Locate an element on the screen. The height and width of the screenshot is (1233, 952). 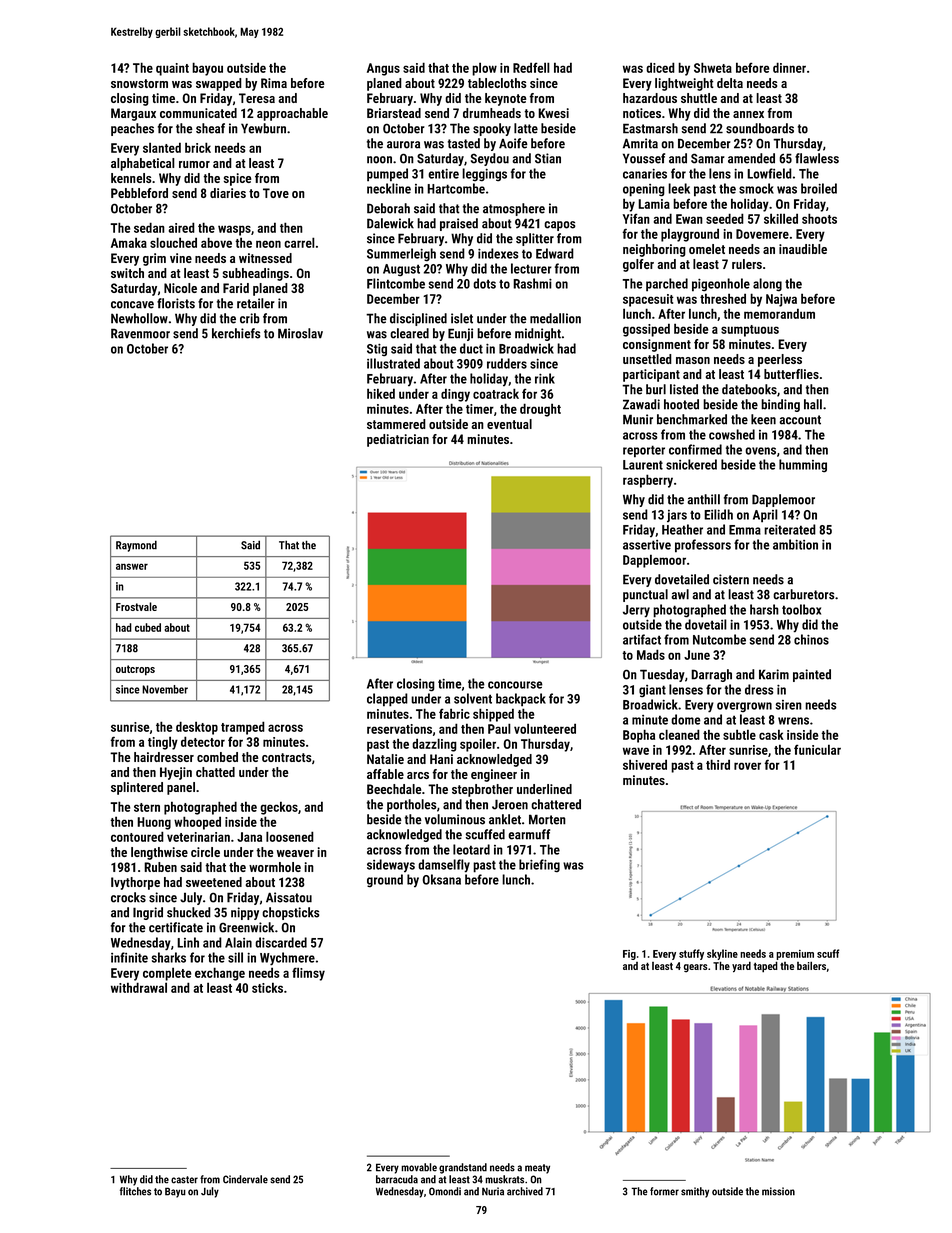
shivered is located at coordinates (645, 764).
